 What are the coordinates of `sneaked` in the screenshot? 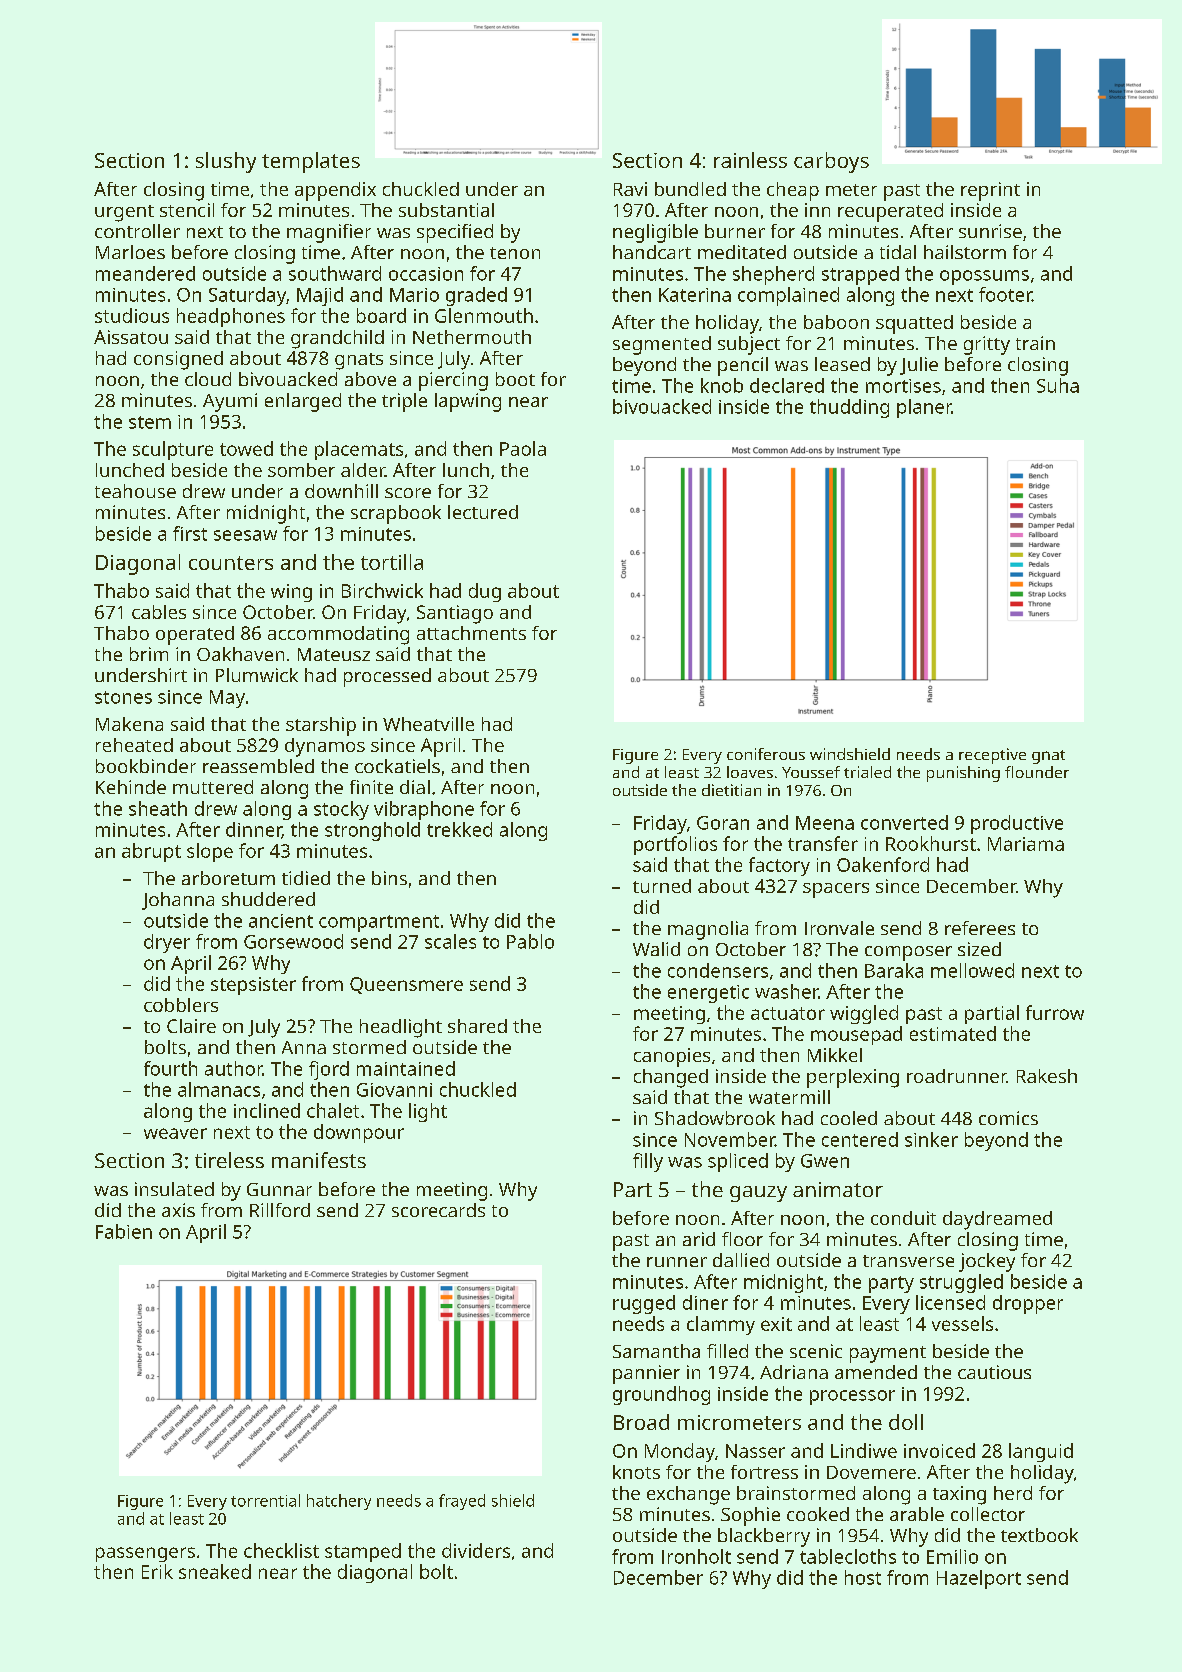 It's located at (215, 1571).
